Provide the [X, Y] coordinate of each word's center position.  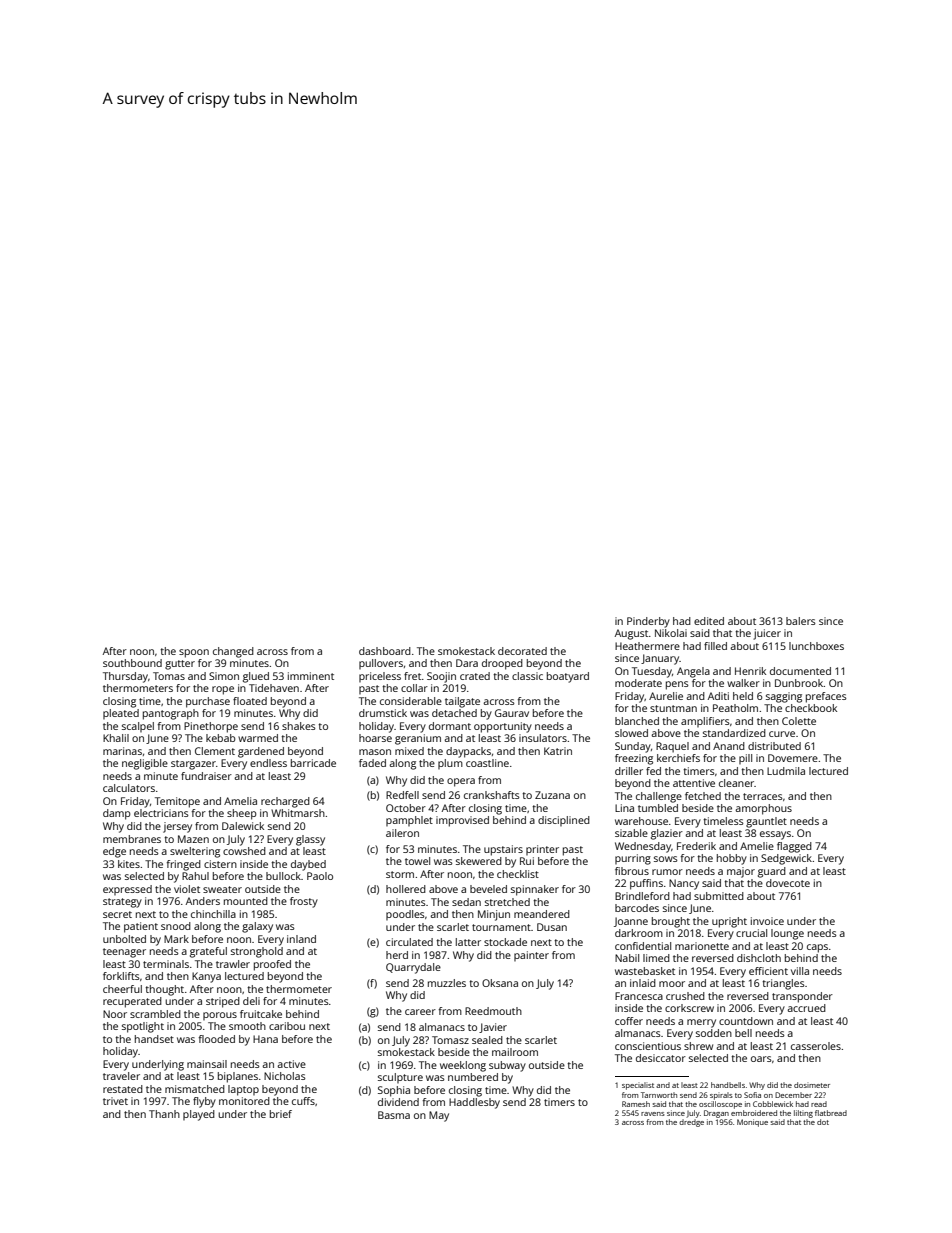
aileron [402, 833]
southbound [132, 663]
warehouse [641, 821]
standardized [734, 733]
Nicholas [285, 1076]
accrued [806, 1008]
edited [709, 621]
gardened [261, 752]
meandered [542, 914]
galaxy [257, 927]
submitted [719, 896]
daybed [308, 865]
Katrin [558, 751]
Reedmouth [493, 1011]
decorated [522, 651]
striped [223, 1002]
